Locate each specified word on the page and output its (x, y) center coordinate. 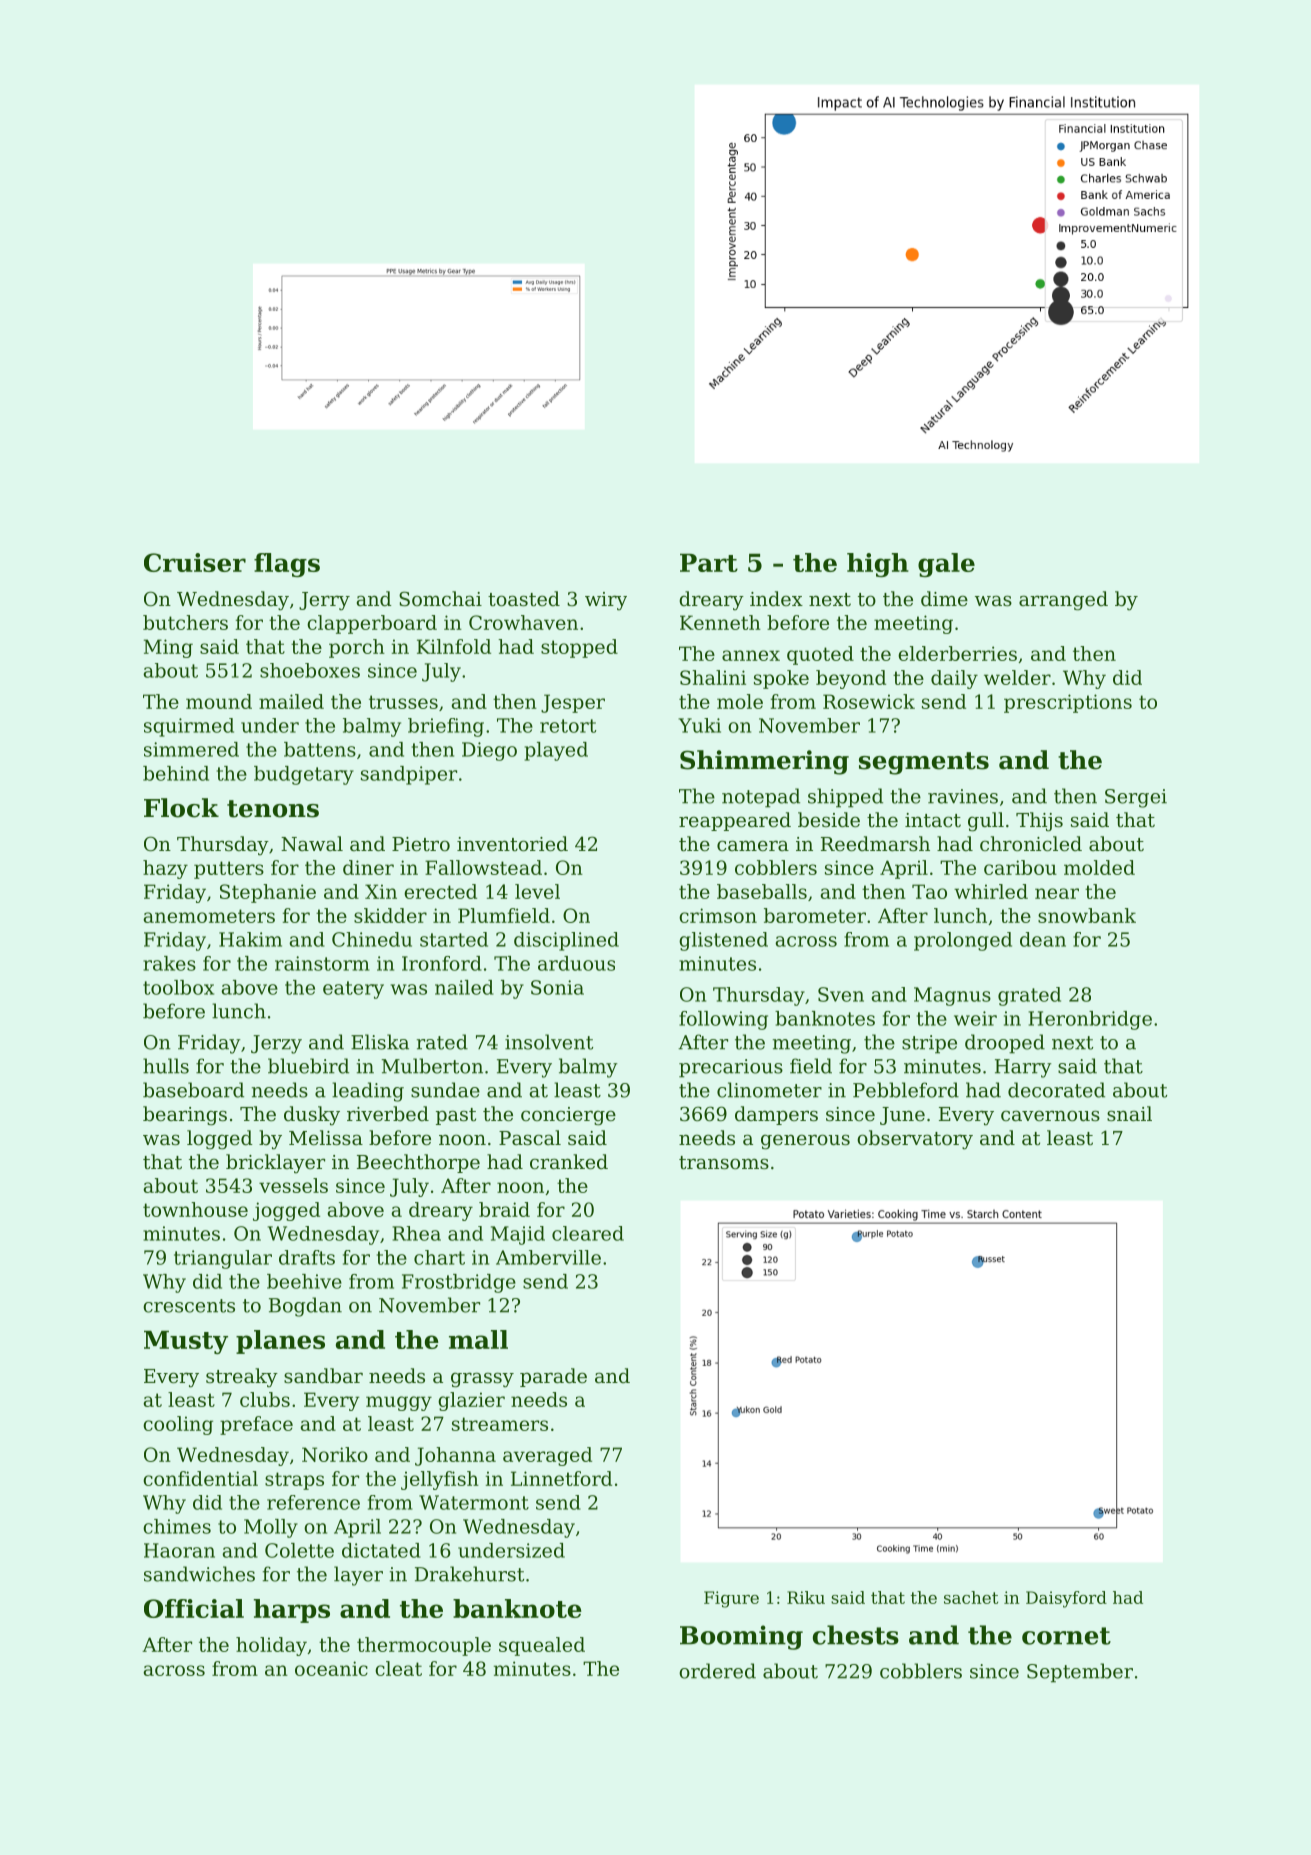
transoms (724, 1162)
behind (176, 773)
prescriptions (1068, 703)
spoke (781, 679)
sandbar (323, 1375)
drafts (307, 1257)
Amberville (548, 1257)
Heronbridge (1090, 1020)
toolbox (178, 987)
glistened (723, 941)
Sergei (1136, 798)
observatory (915, 1140)
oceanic (331, 1668)
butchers (185, 622)
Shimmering (764, 762)
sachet (971, 1597)
